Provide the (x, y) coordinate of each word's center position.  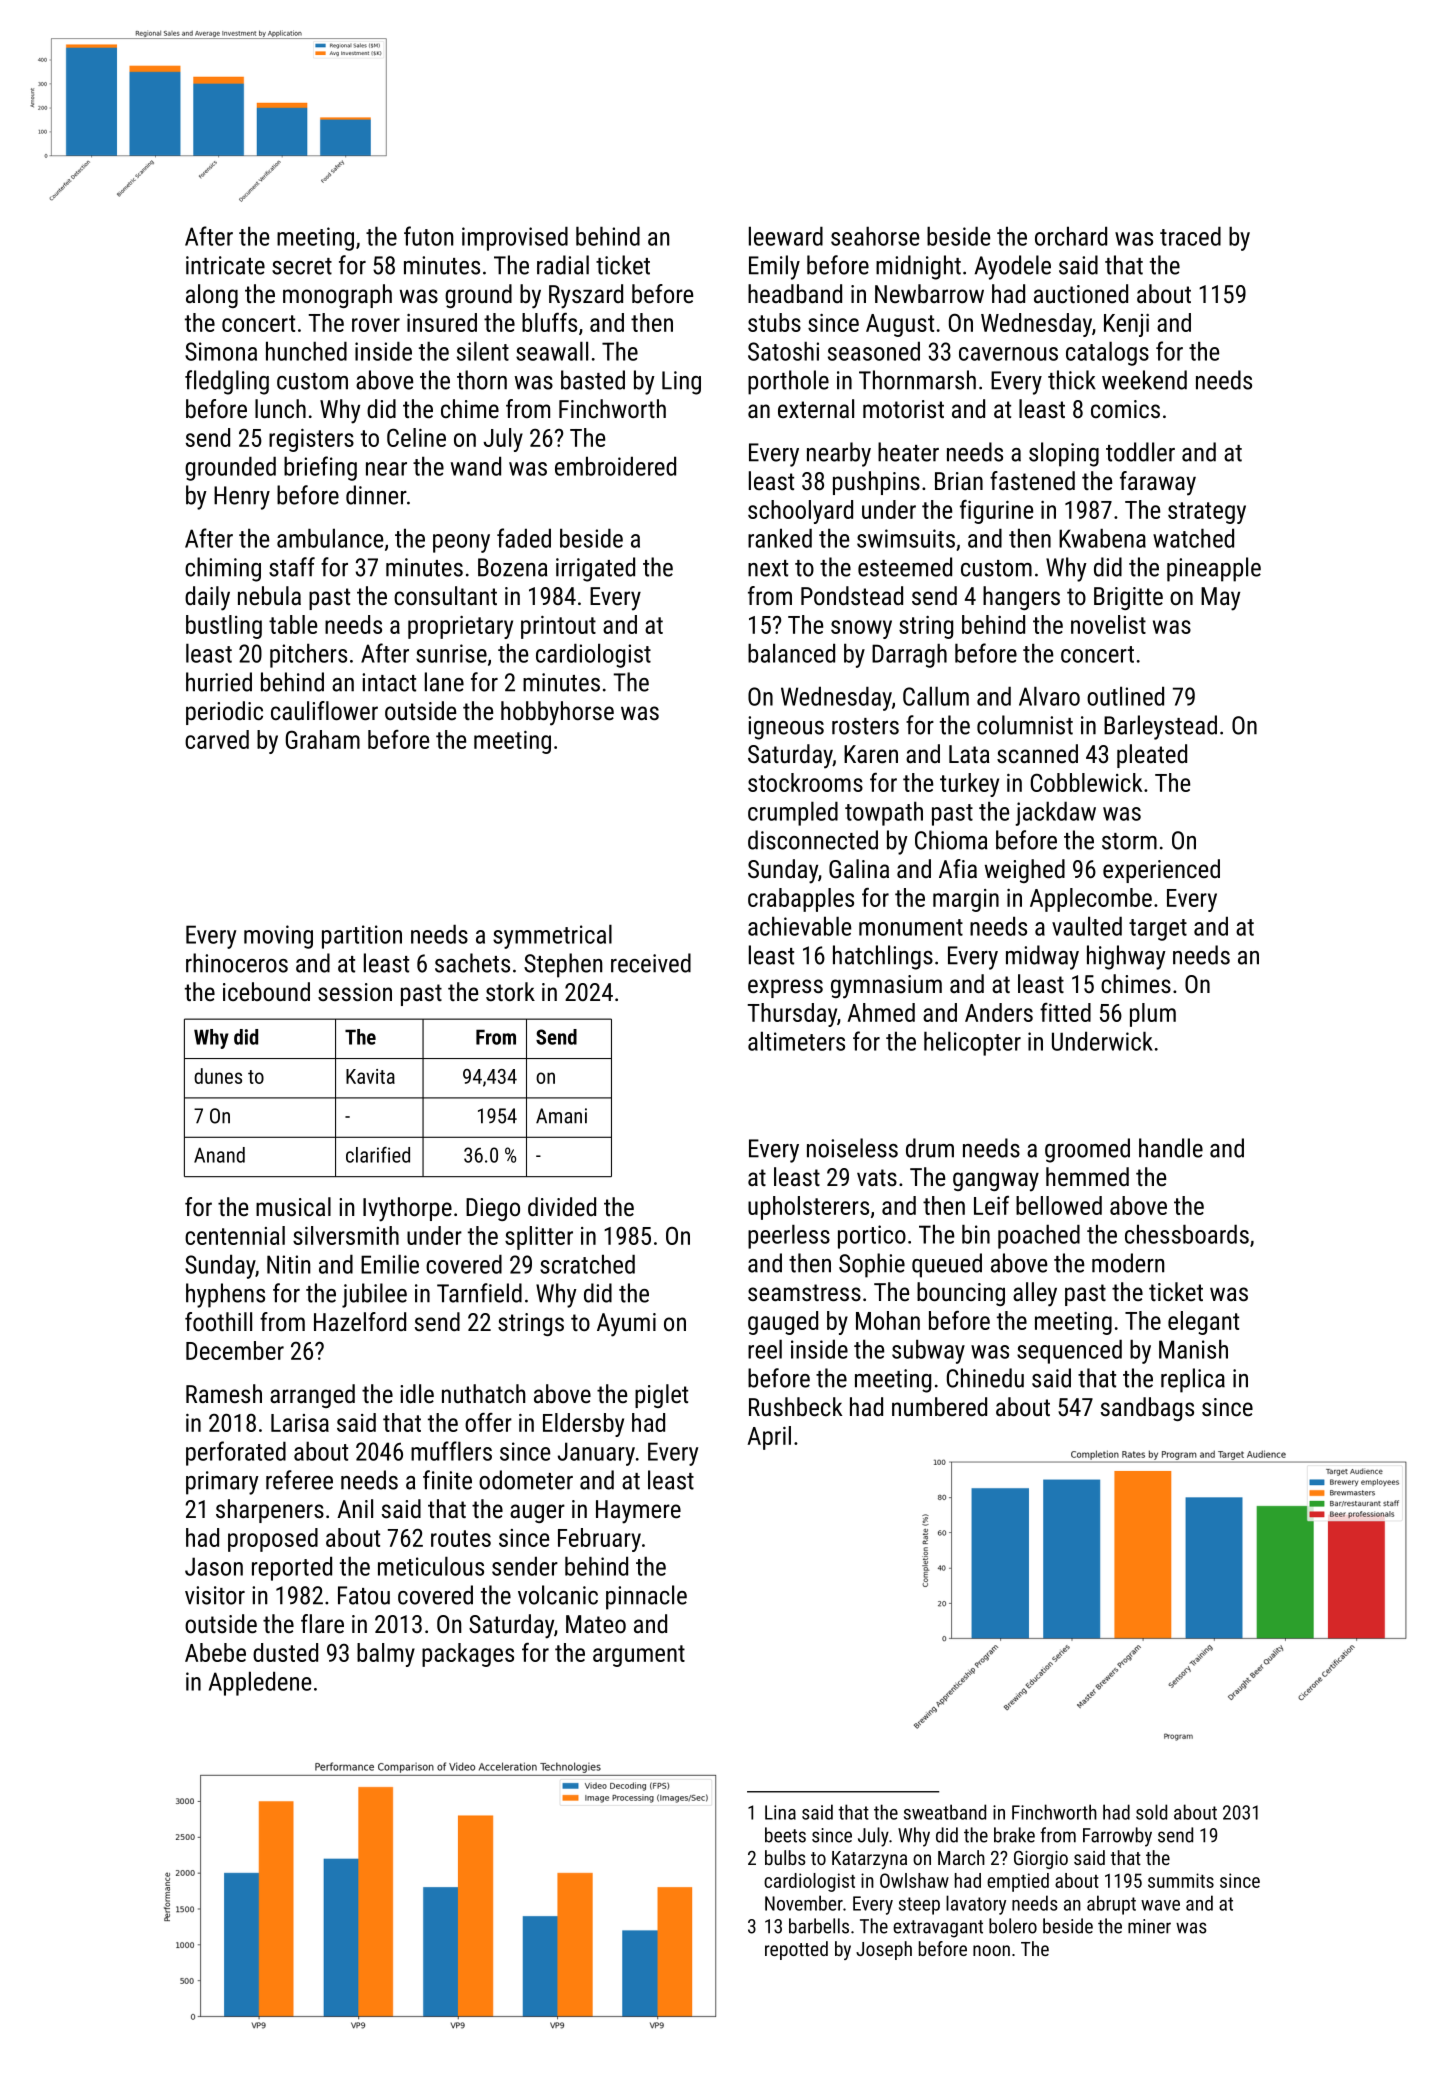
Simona (221, 351)
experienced (1161, 871)
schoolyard (800, 512)
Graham (323, 739)
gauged (783, 1323)
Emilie (390, 1264)
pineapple (1214, 569)
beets (785, 1835)
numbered (939, 1406)
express (785, 988)
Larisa (300, 1423)
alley (1035, 1294)
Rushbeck (795, 1406)
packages (468, 1655)
